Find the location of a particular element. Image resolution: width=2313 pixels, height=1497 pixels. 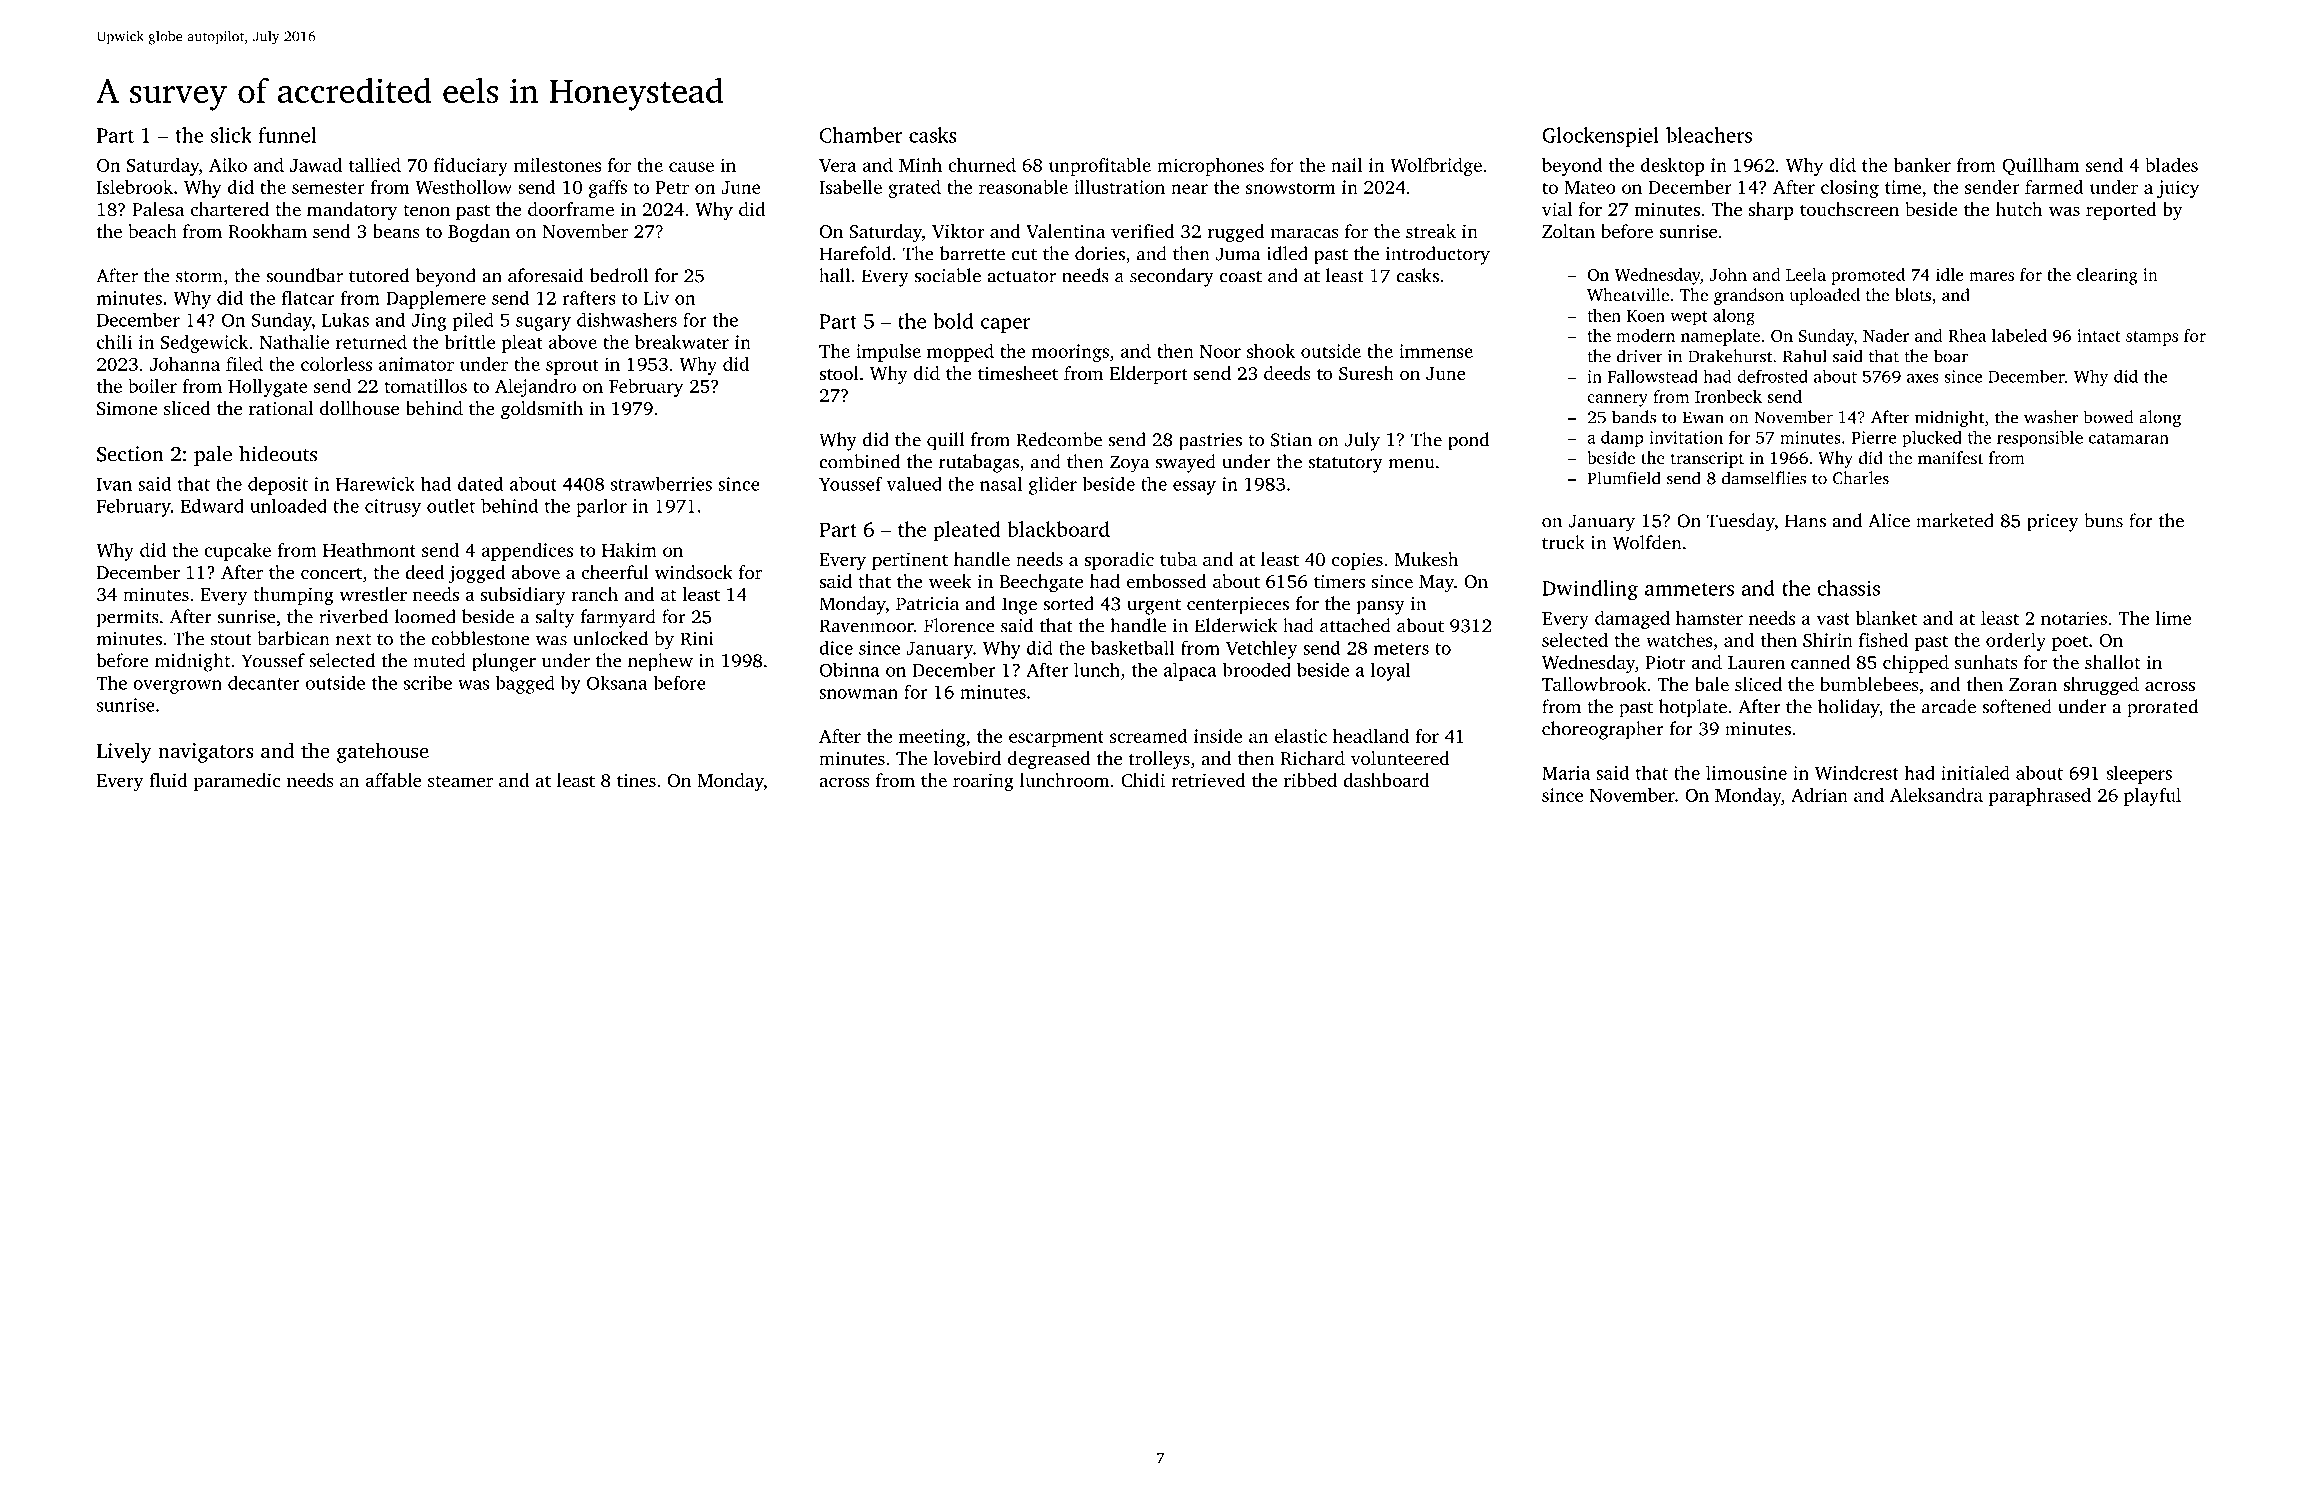

tines is located at coordinates (636, 780).
